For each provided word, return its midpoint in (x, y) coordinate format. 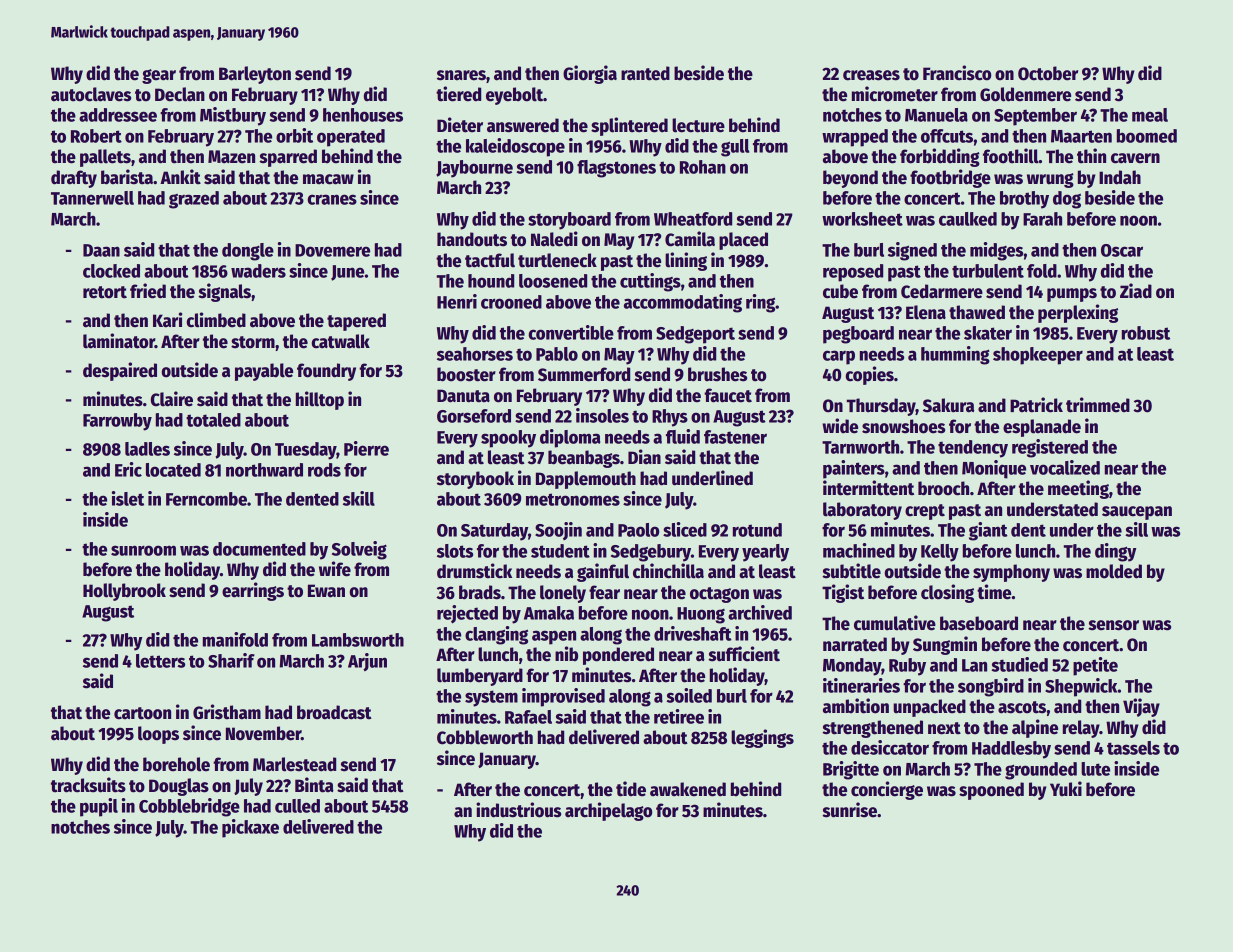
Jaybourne (474, 169)
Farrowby (117, 422)
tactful (490, 260)
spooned (991, 791)
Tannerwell (92, 198)
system (491, 698)
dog (1067, 200)
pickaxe (250, 828)
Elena (926, 312)
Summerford (584, 374)
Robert (96, 136)
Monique (994, 469)
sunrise (849, 810)
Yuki (1066, 788)
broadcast (334, 712)
